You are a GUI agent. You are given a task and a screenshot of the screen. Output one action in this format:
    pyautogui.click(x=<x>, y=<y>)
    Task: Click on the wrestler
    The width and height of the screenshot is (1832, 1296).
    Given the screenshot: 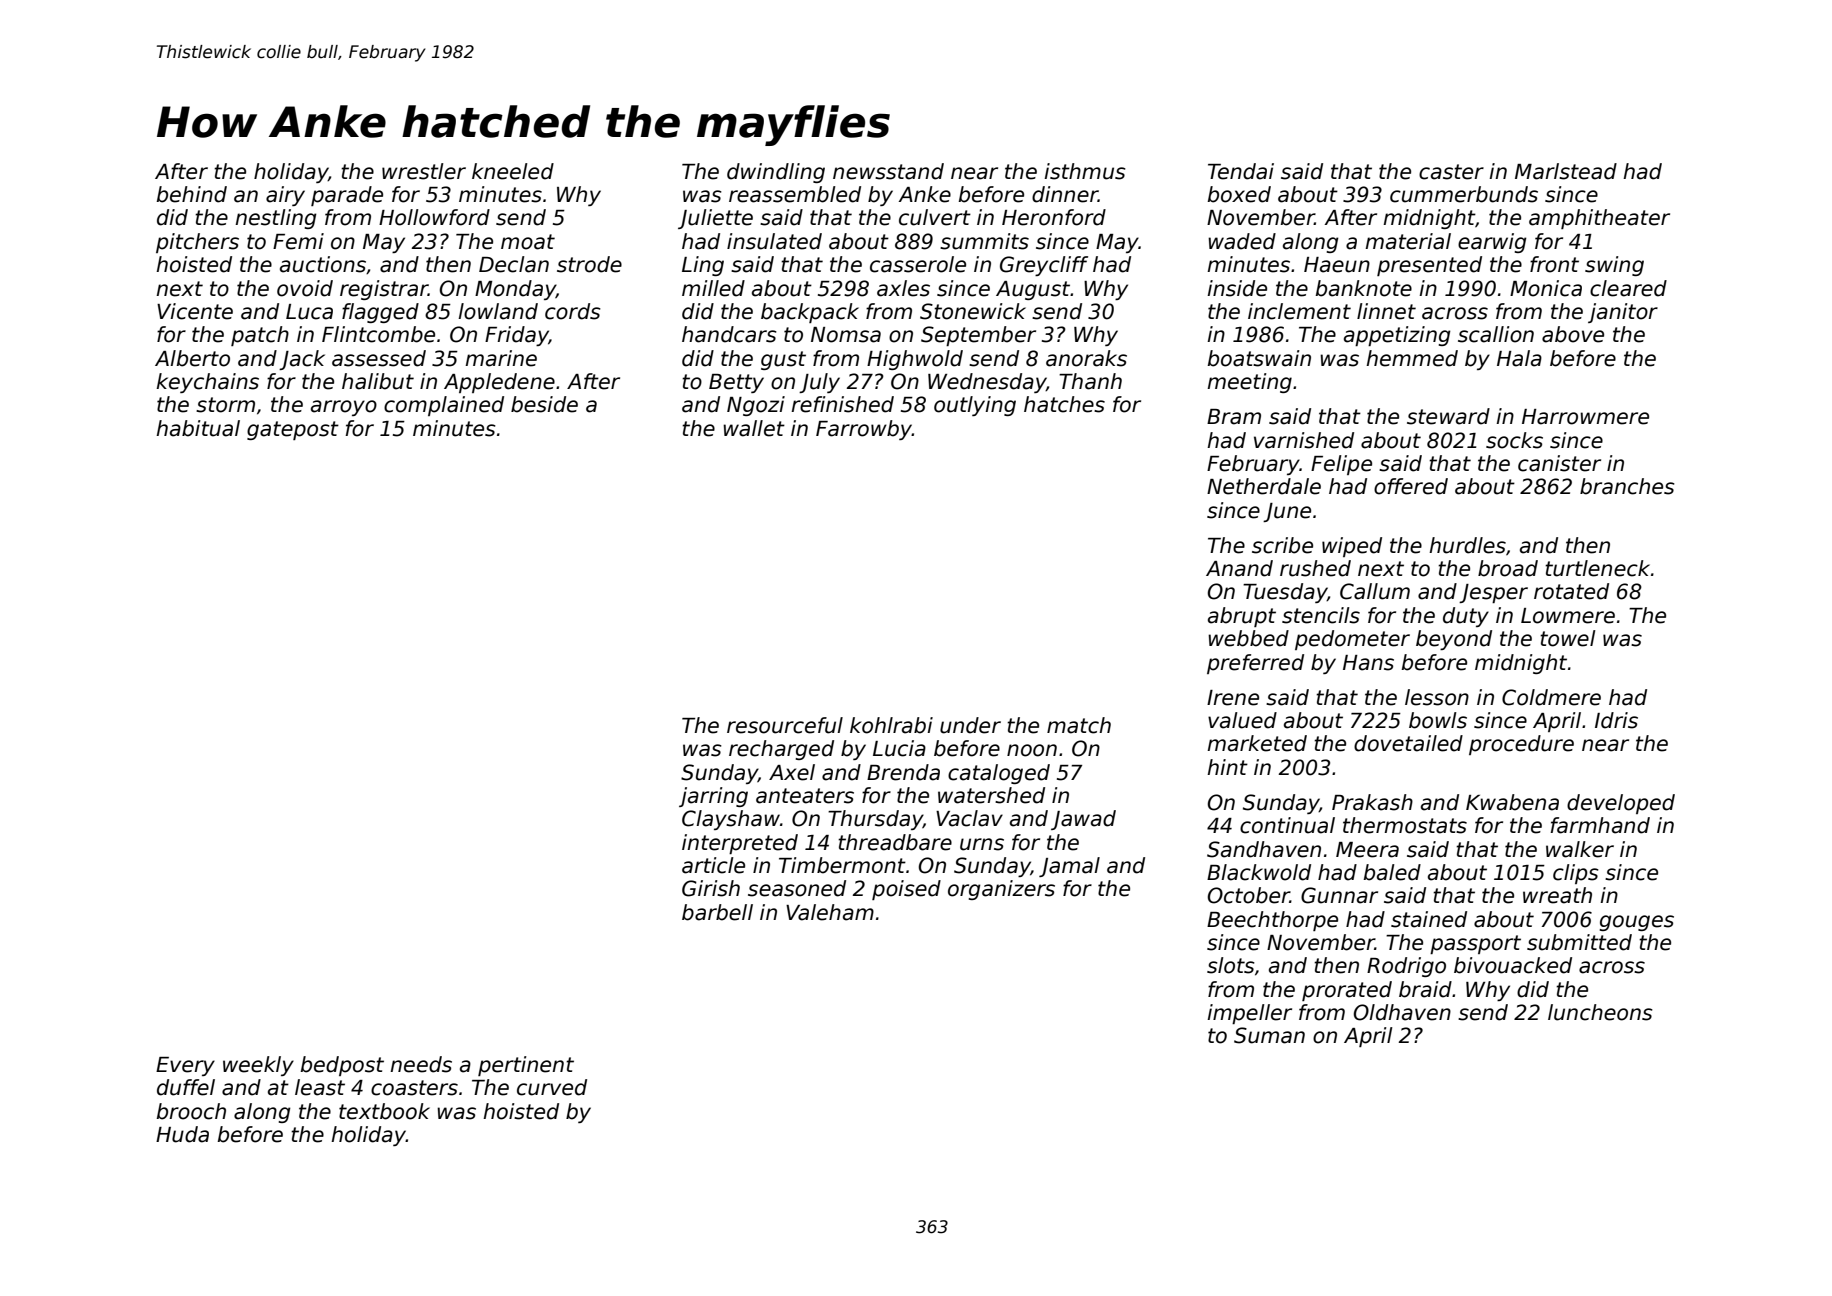 What is the action you would take?
    pyautogui.click(x=424, y=171)
